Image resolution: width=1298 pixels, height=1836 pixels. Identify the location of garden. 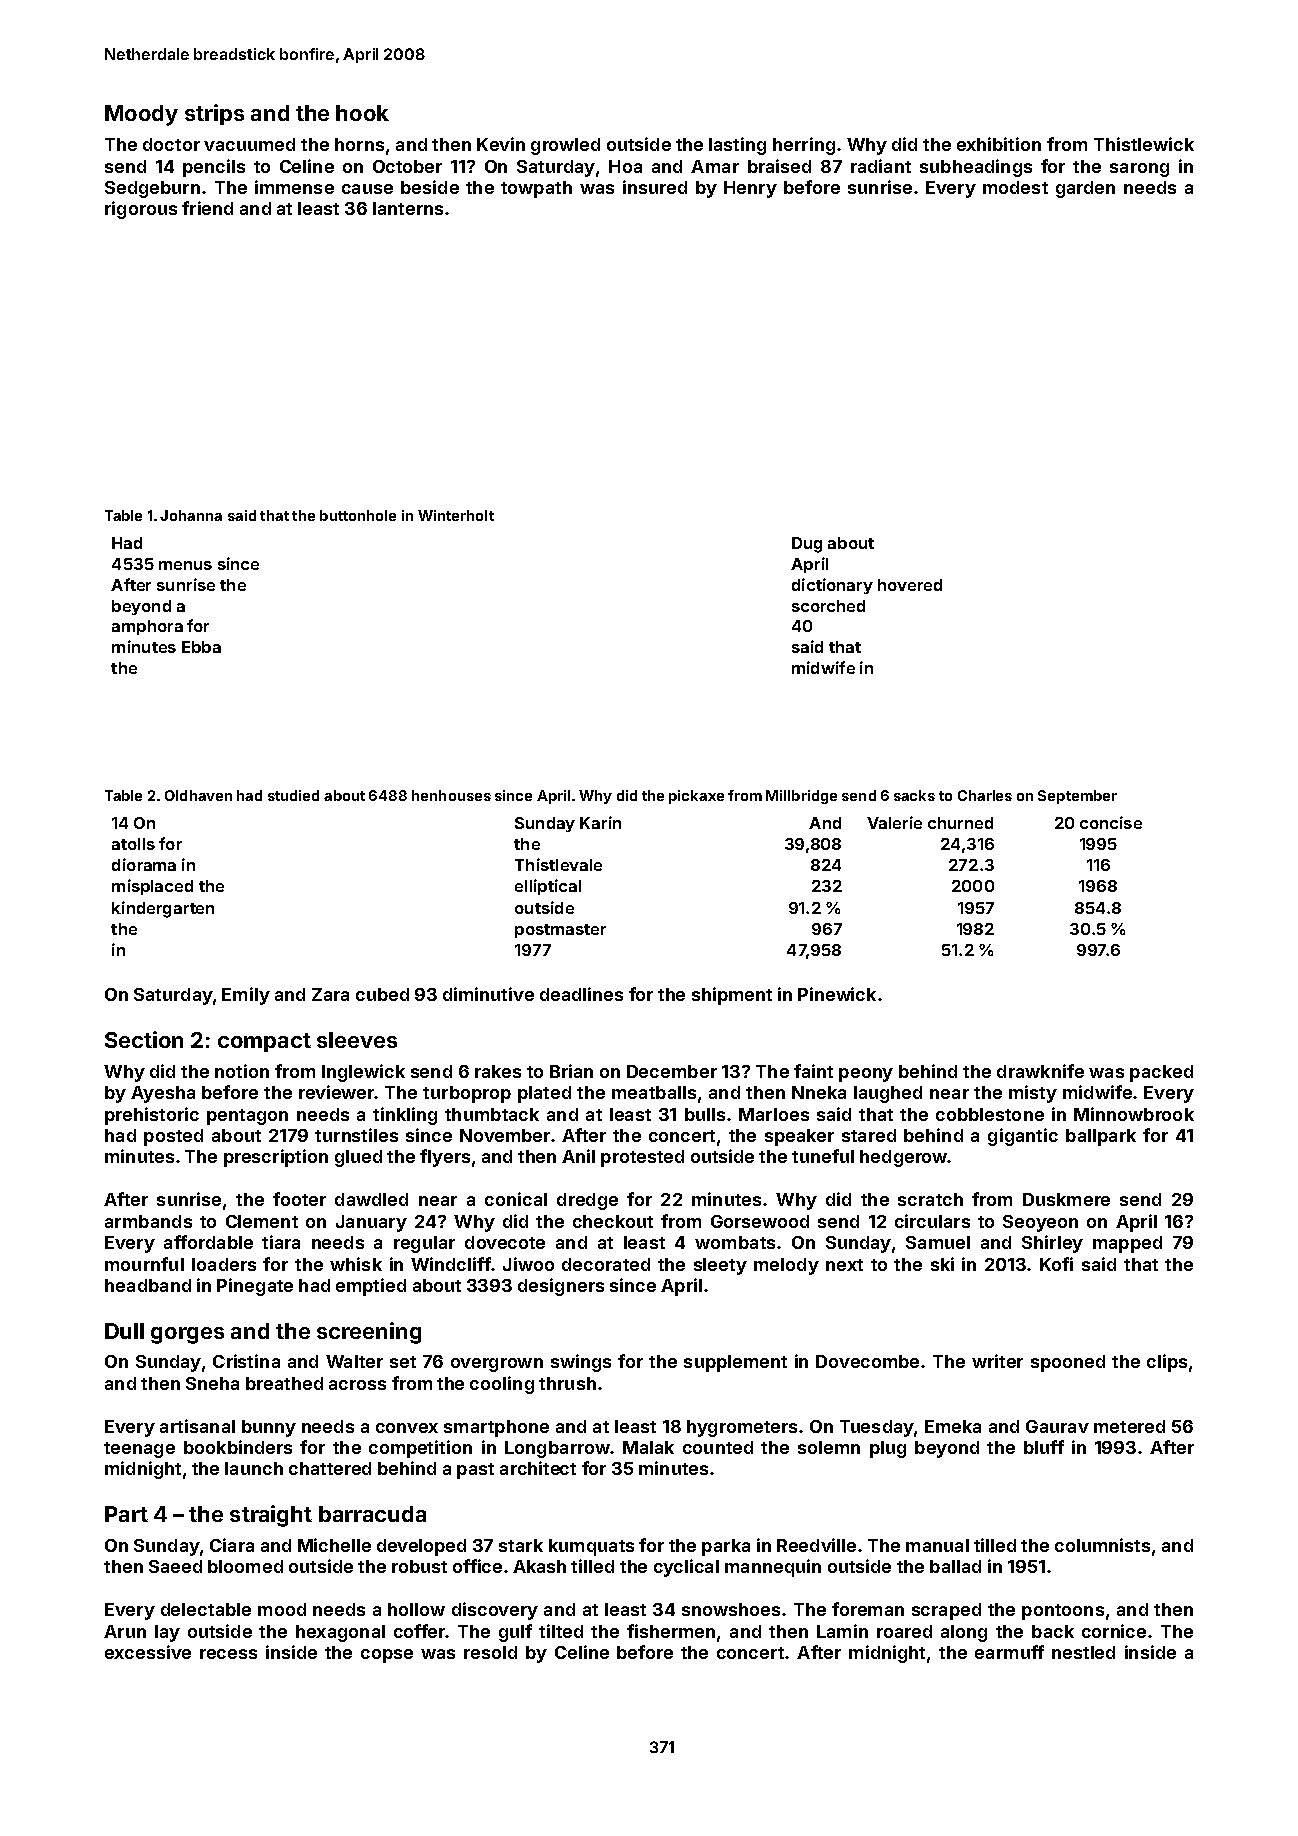
(1085, 189).
